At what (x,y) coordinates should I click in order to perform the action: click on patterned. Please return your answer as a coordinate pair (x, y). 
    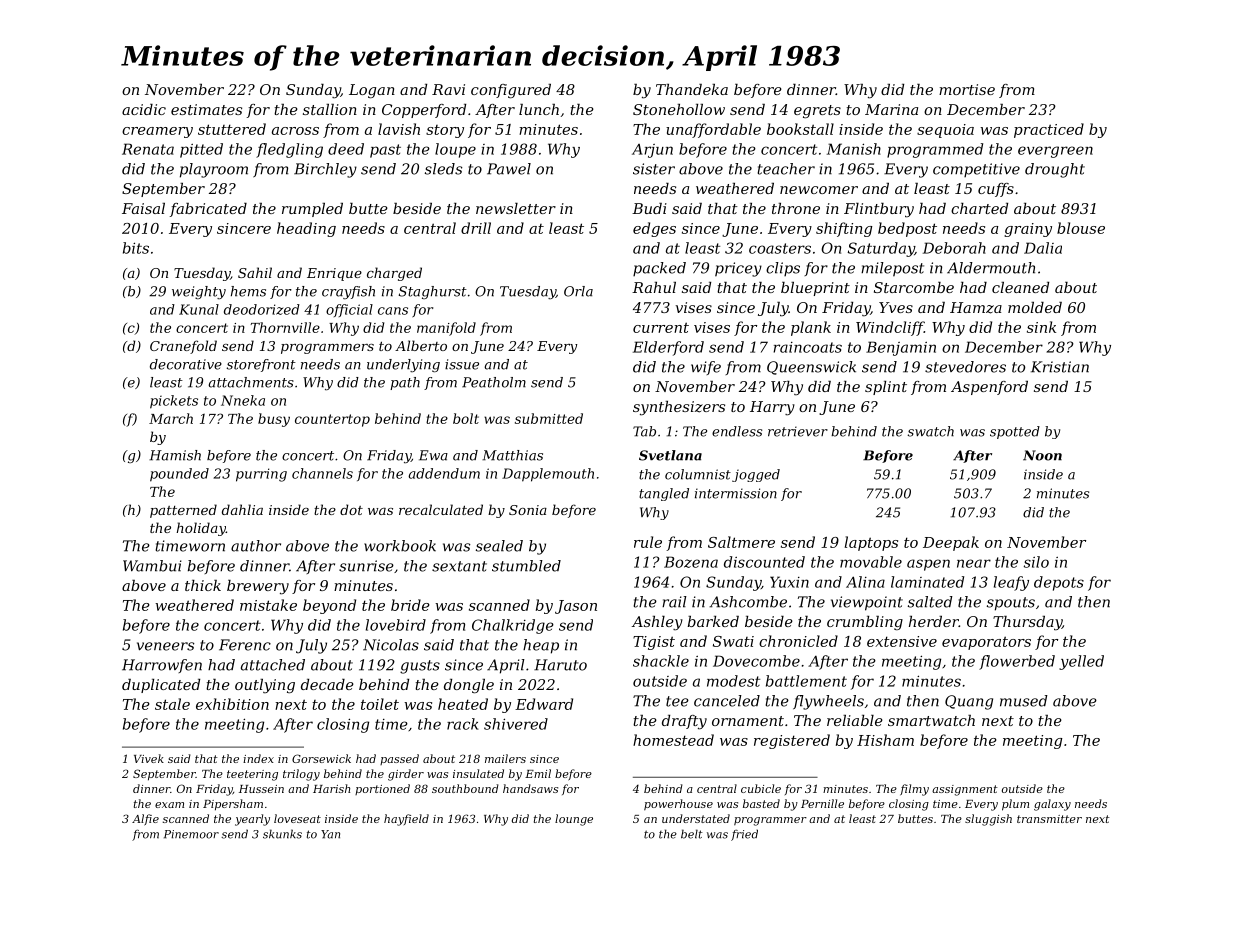
    Looking at the image, I should click on (183, 511).
